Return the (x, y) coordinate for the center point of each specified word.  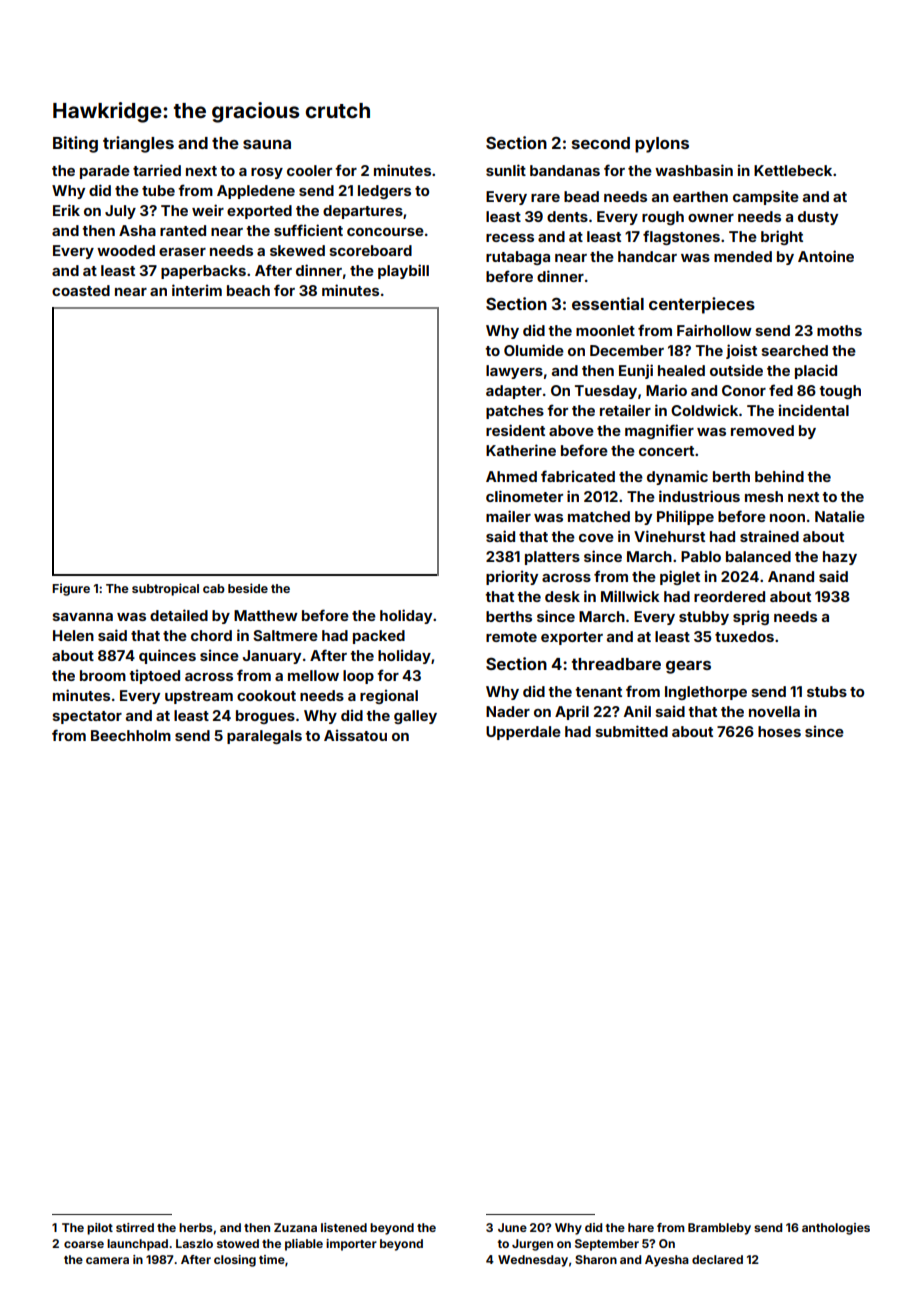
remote (511, 637)
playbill (403, 271)
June (512, 1227)
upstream (199, 697)
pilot (100, 1229)
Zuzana (295, 1227)
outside (736, 370)
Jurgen (532, 1245)
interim (197, 290)
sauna (267, 144)
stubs (827, 691)
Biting (75, 144)
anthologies (836, 1229)
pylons (662, 145)
